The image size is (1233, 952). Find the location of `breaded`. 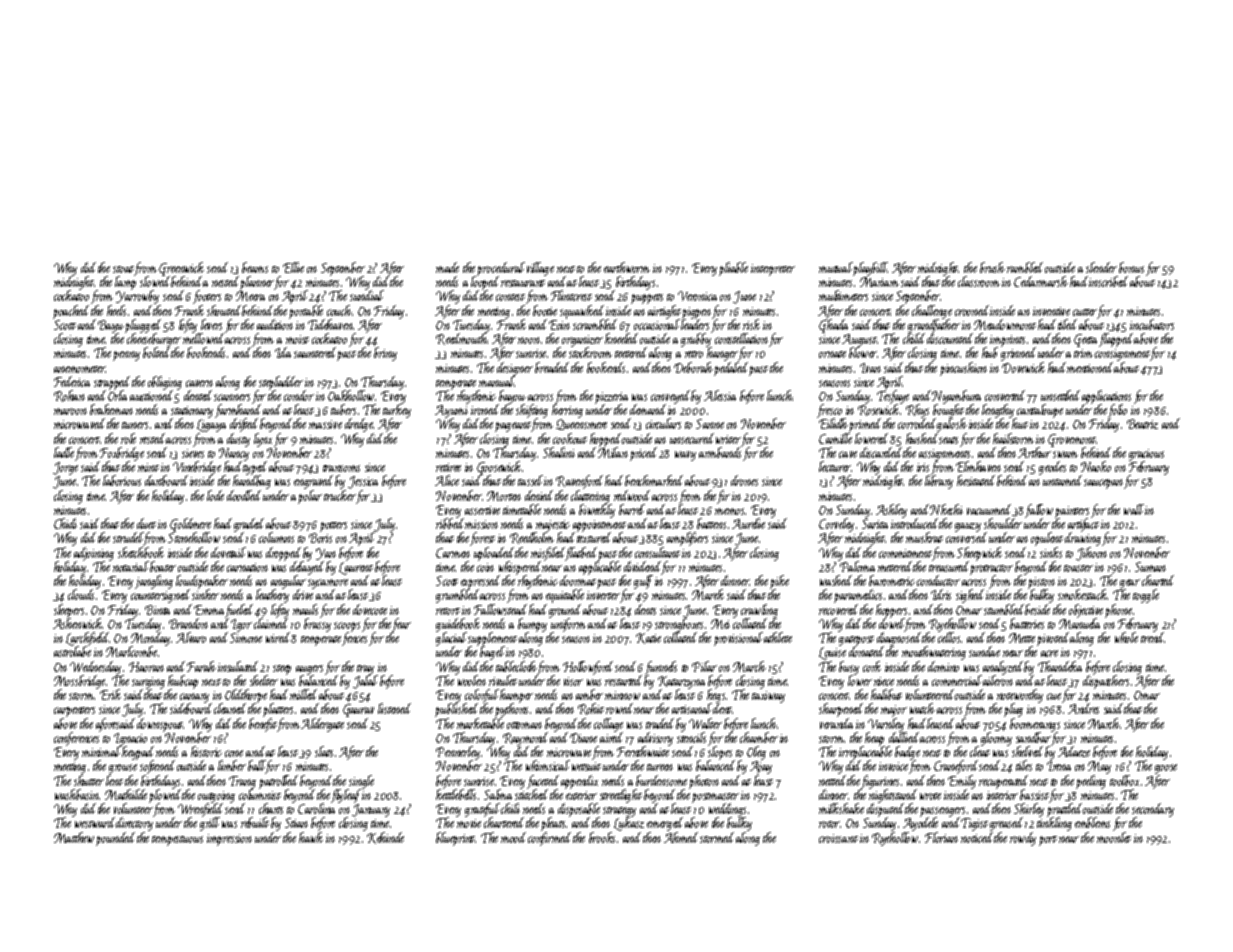

breaded is located at coordinates (552, 367).
